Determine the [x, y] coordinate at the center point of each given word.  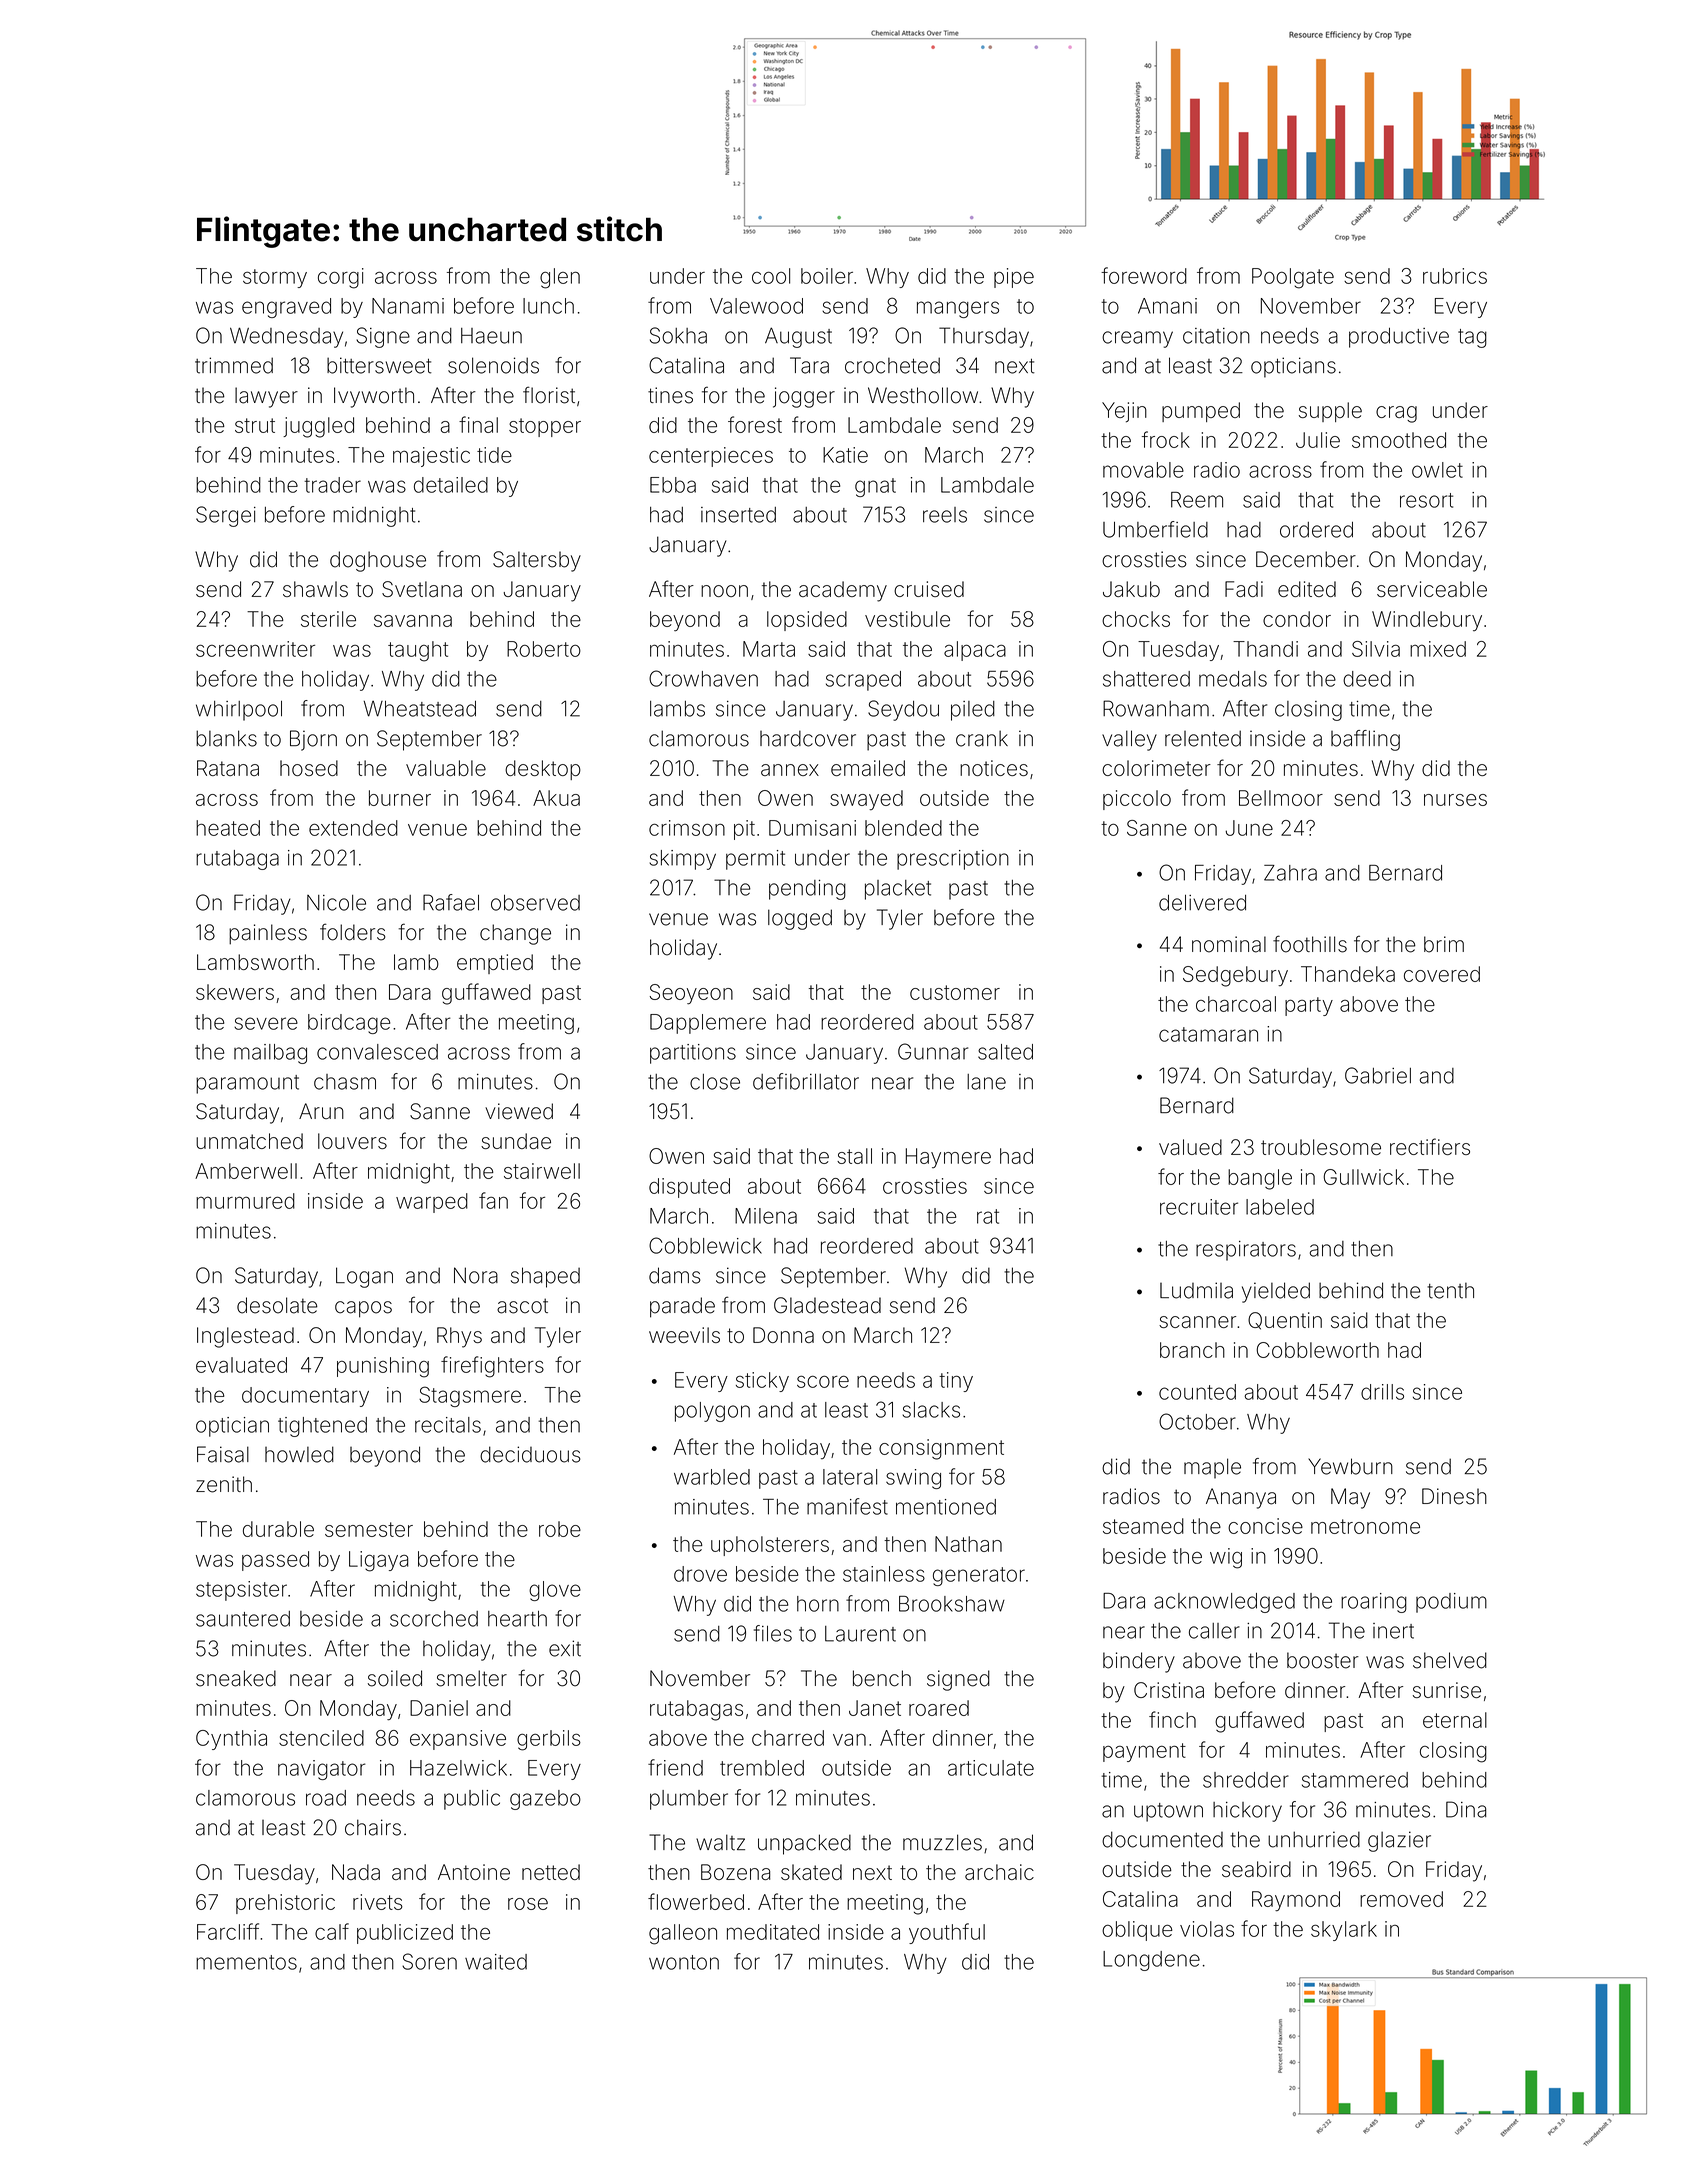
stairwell [542, 1171]
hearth [517, 1619]
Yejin [1124, 412]
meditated [773, 1932]
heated [228, 828]
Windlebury [1427, 621]
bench [882, 1678]
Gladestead [827, 1305]
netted [551, 1872]
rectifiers [1430, 1146]
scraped [863, 681]
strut [255, 425]
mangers [958, 309]
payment [1144, 1752]
